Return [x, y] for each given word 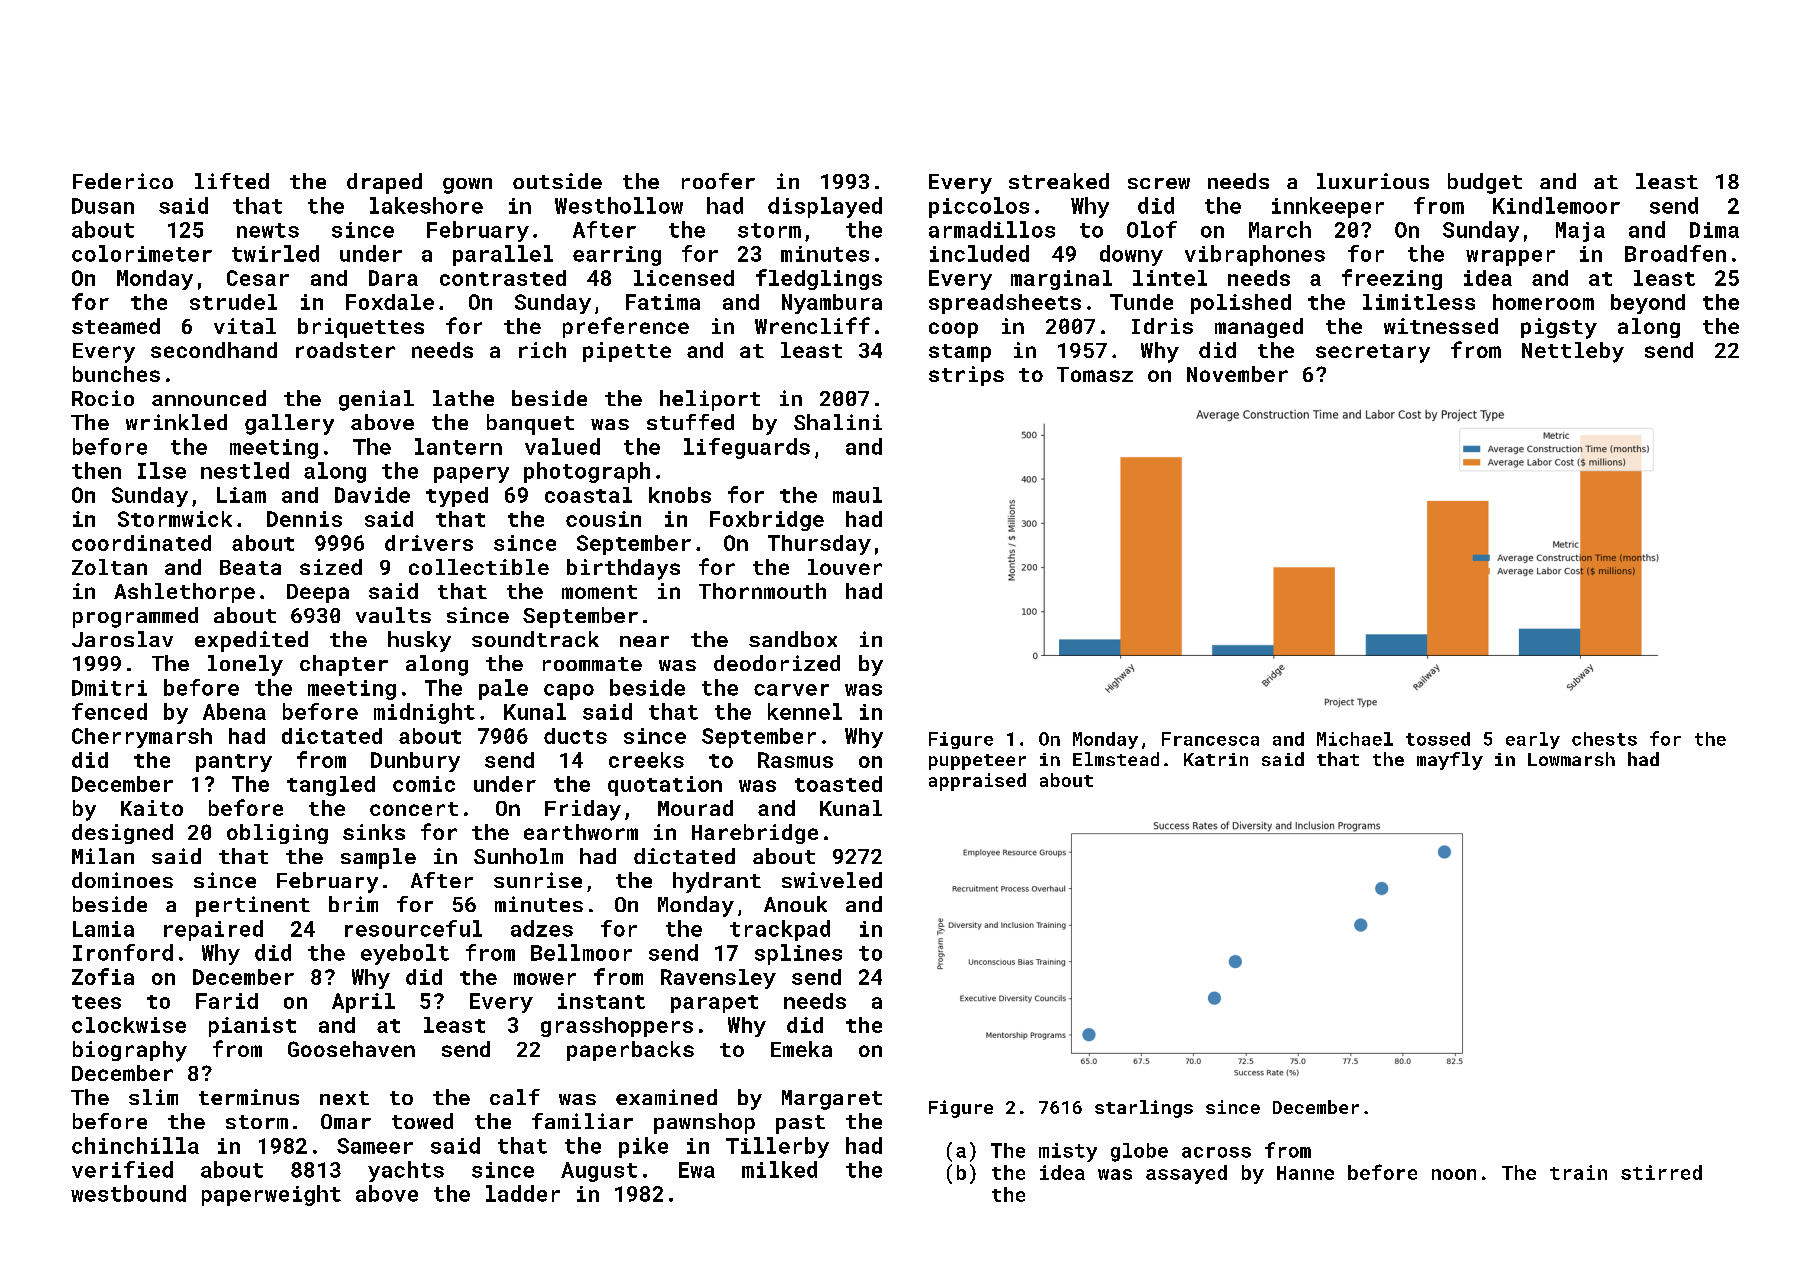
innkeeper [1328, 207]
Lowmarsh [1571, 759]
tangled [331, 786]
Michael [1355, 739]
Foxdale [390, 302]
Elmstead [1116, 759]
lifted [232, 181]
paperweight [271, 1195]
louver [845, 567]
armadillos [992, 229]
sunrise [538, 880]
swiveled [832, 880]
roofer [718, 181]
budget [1485, 183]
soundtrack [535, 639]
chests [1604, 739]
